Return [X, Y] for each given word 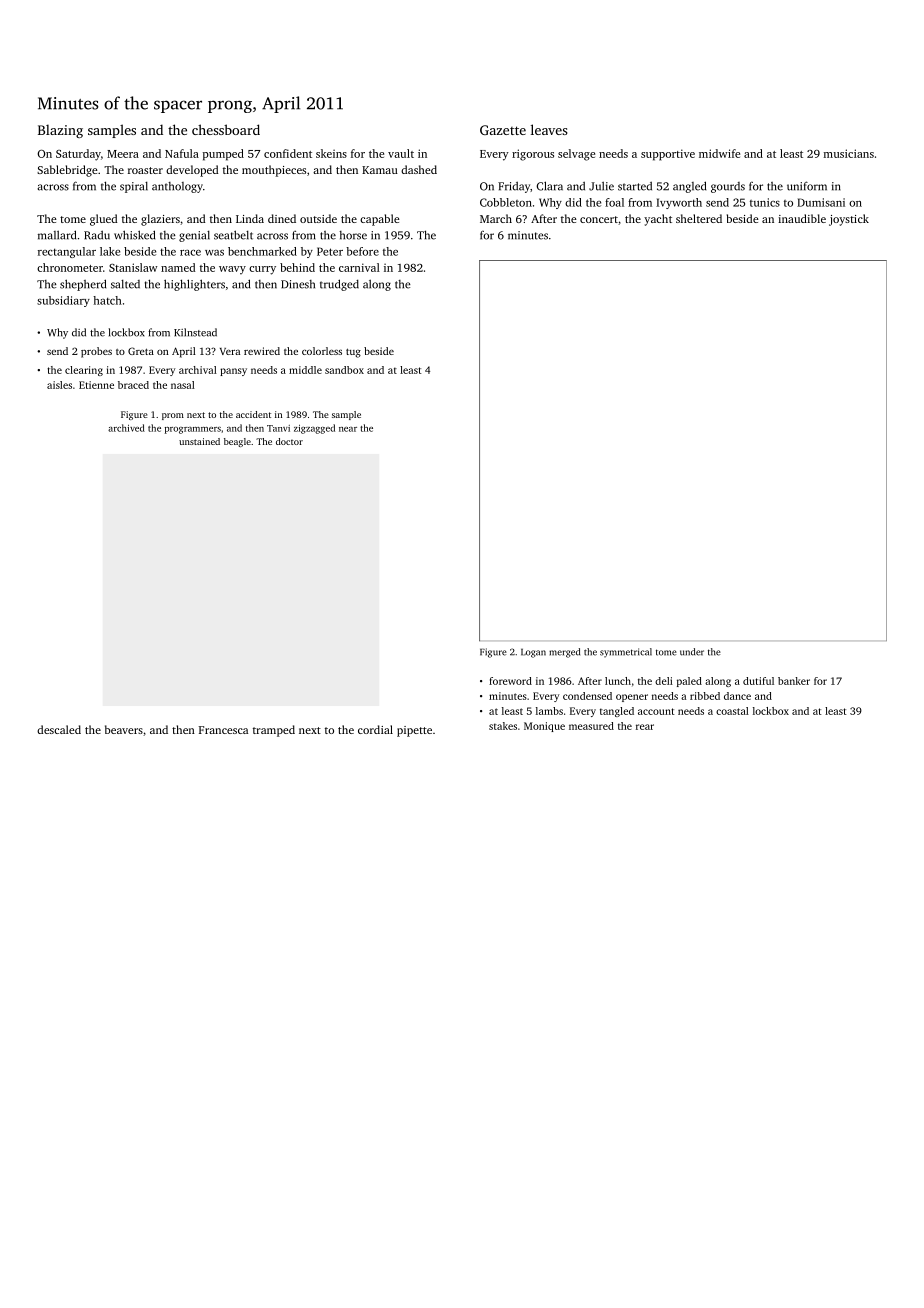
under [692, 652]
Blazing [60, 131]
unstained [199, 441]
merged [564, 653]
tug [353, 353]
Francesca [223, 730]
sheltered [699, 218]
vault [401, 153]
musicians [849, 153]
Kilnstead [195, 332]
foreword [510, 681]
